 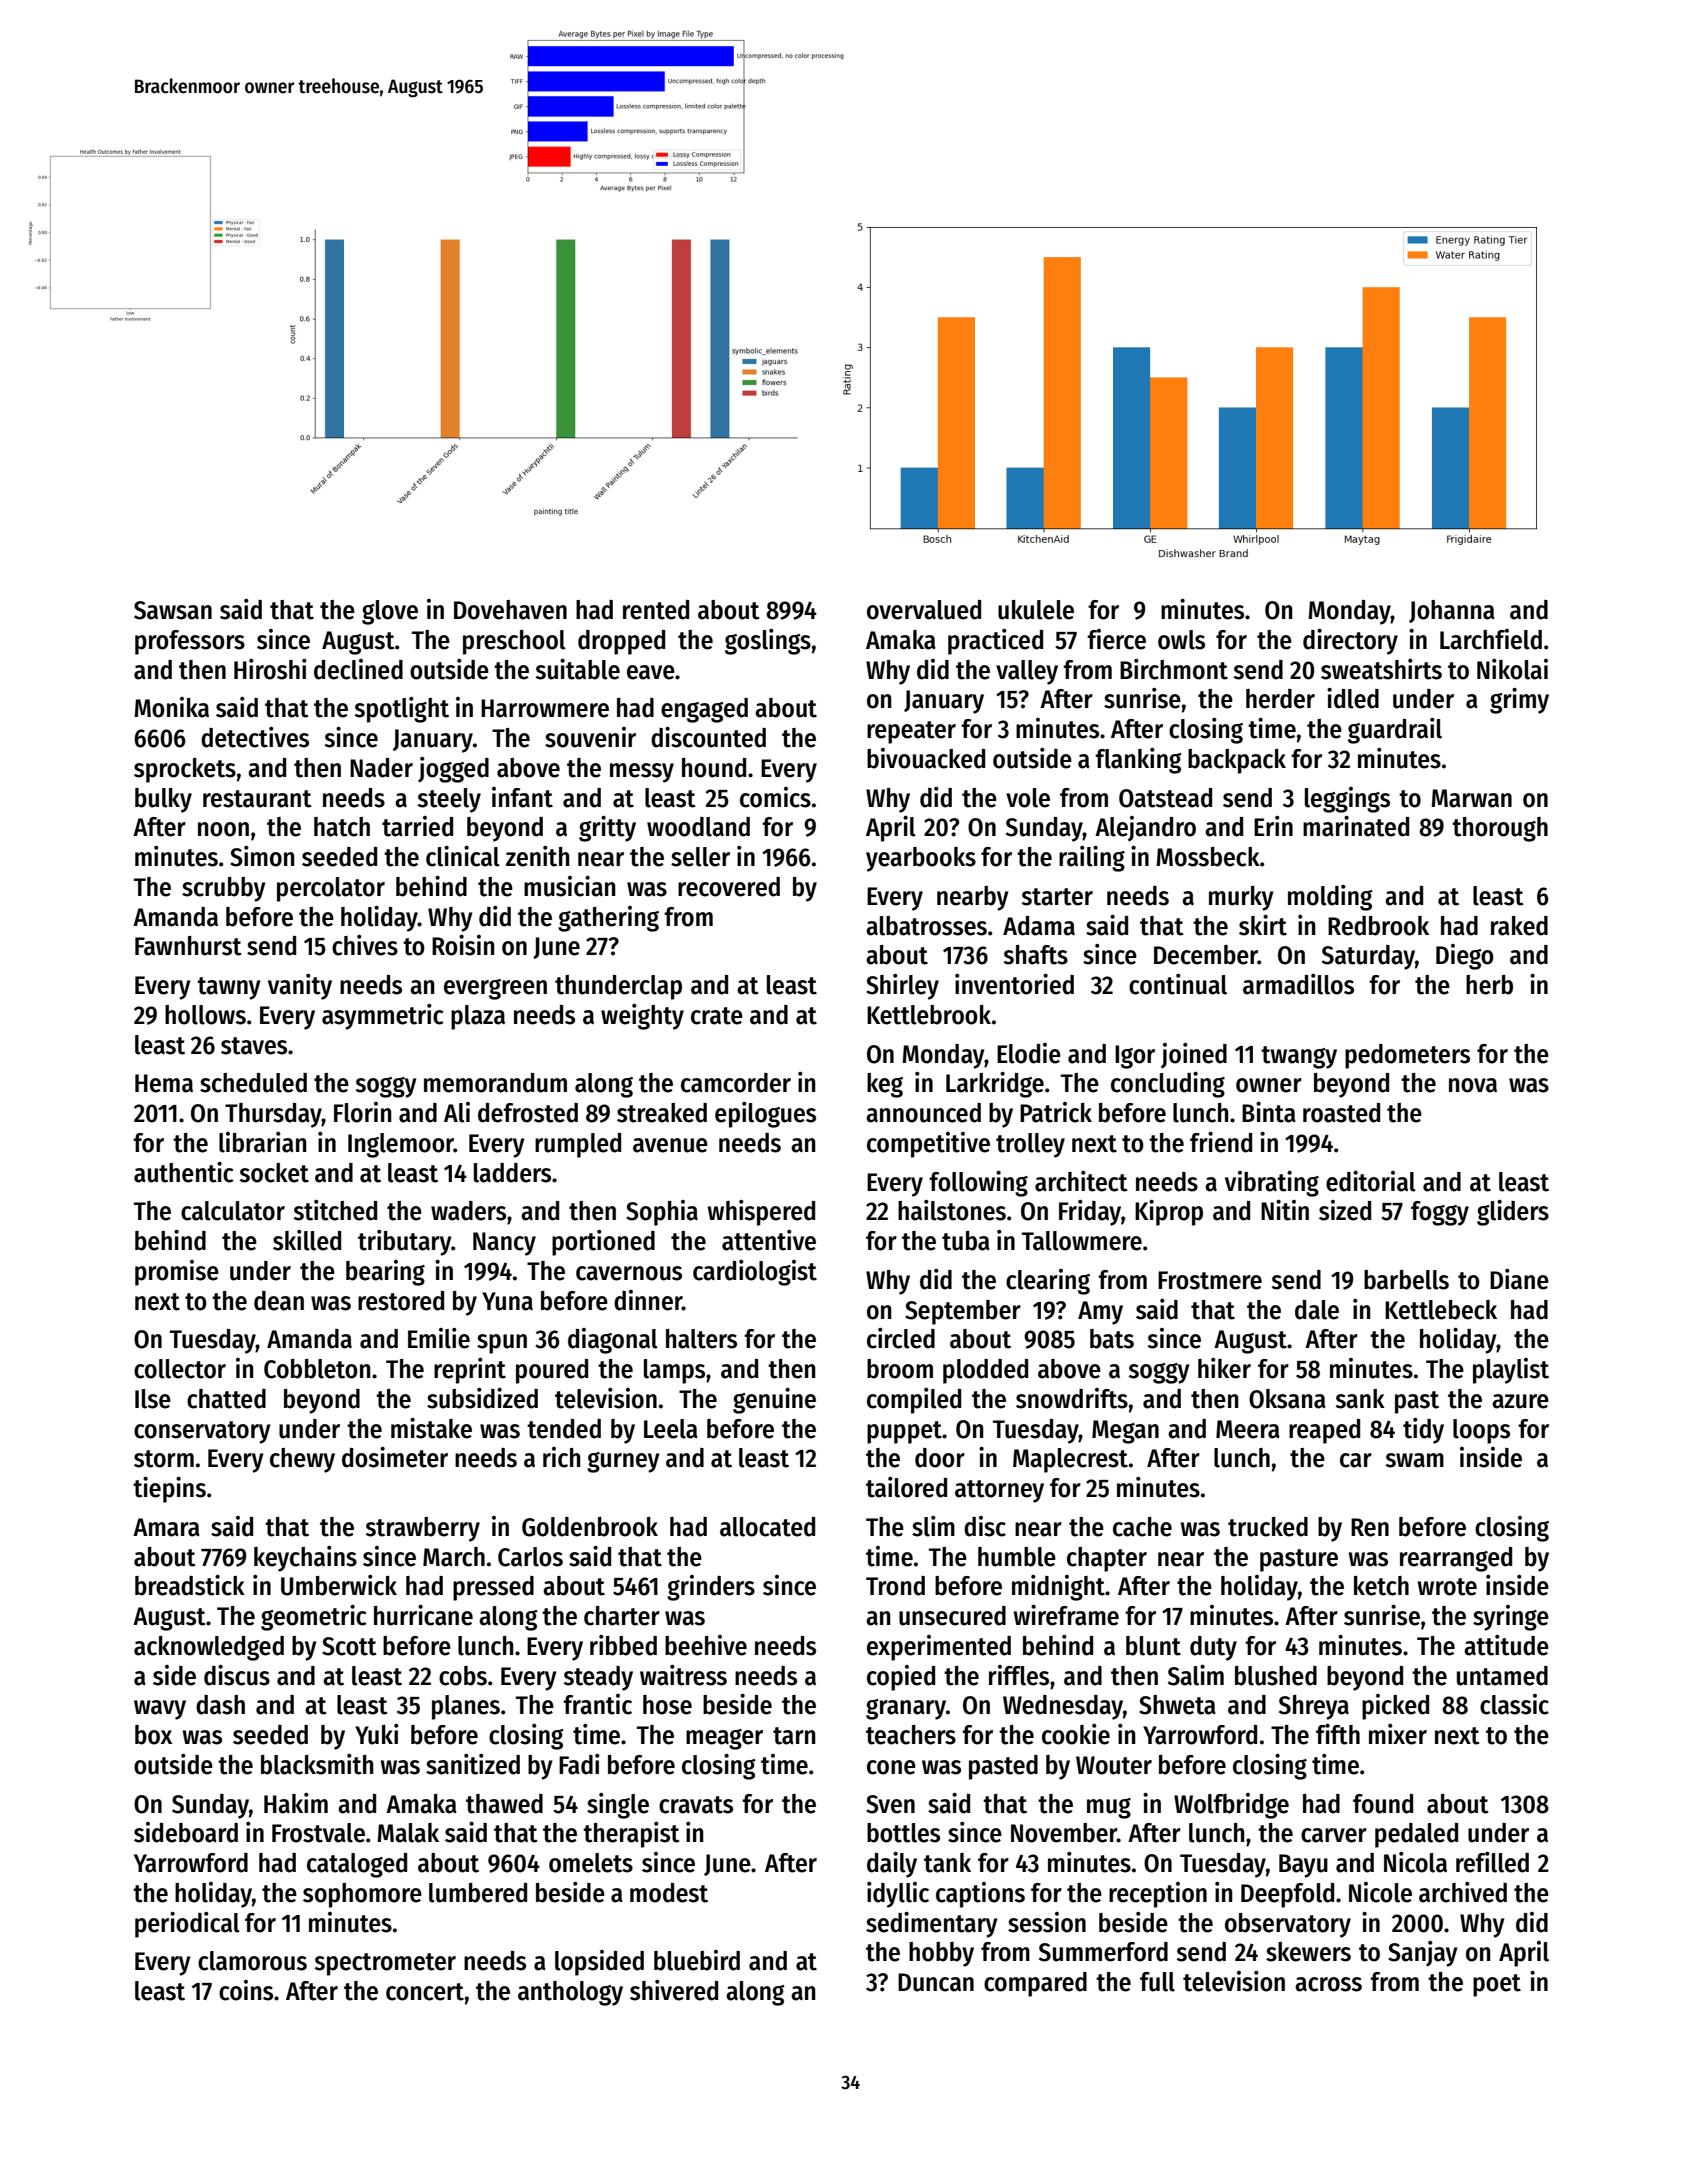 What do you see at coordinates (1165, 798) in the screenshot?
I see `Oatstead` at bounding box center [1165, 798].
